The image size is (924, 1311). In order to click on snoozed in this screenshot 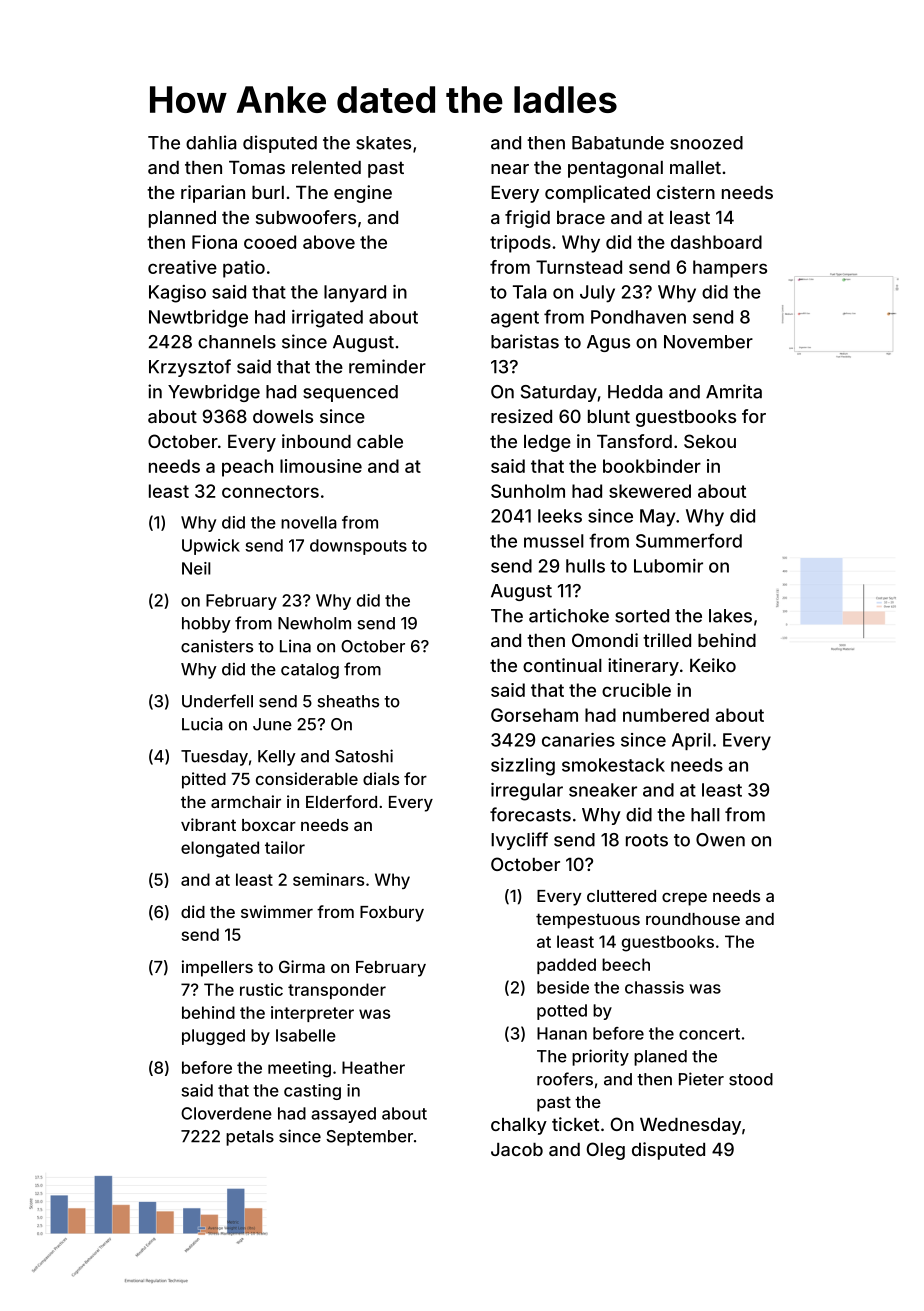, I will do `click(706, 143)`.
